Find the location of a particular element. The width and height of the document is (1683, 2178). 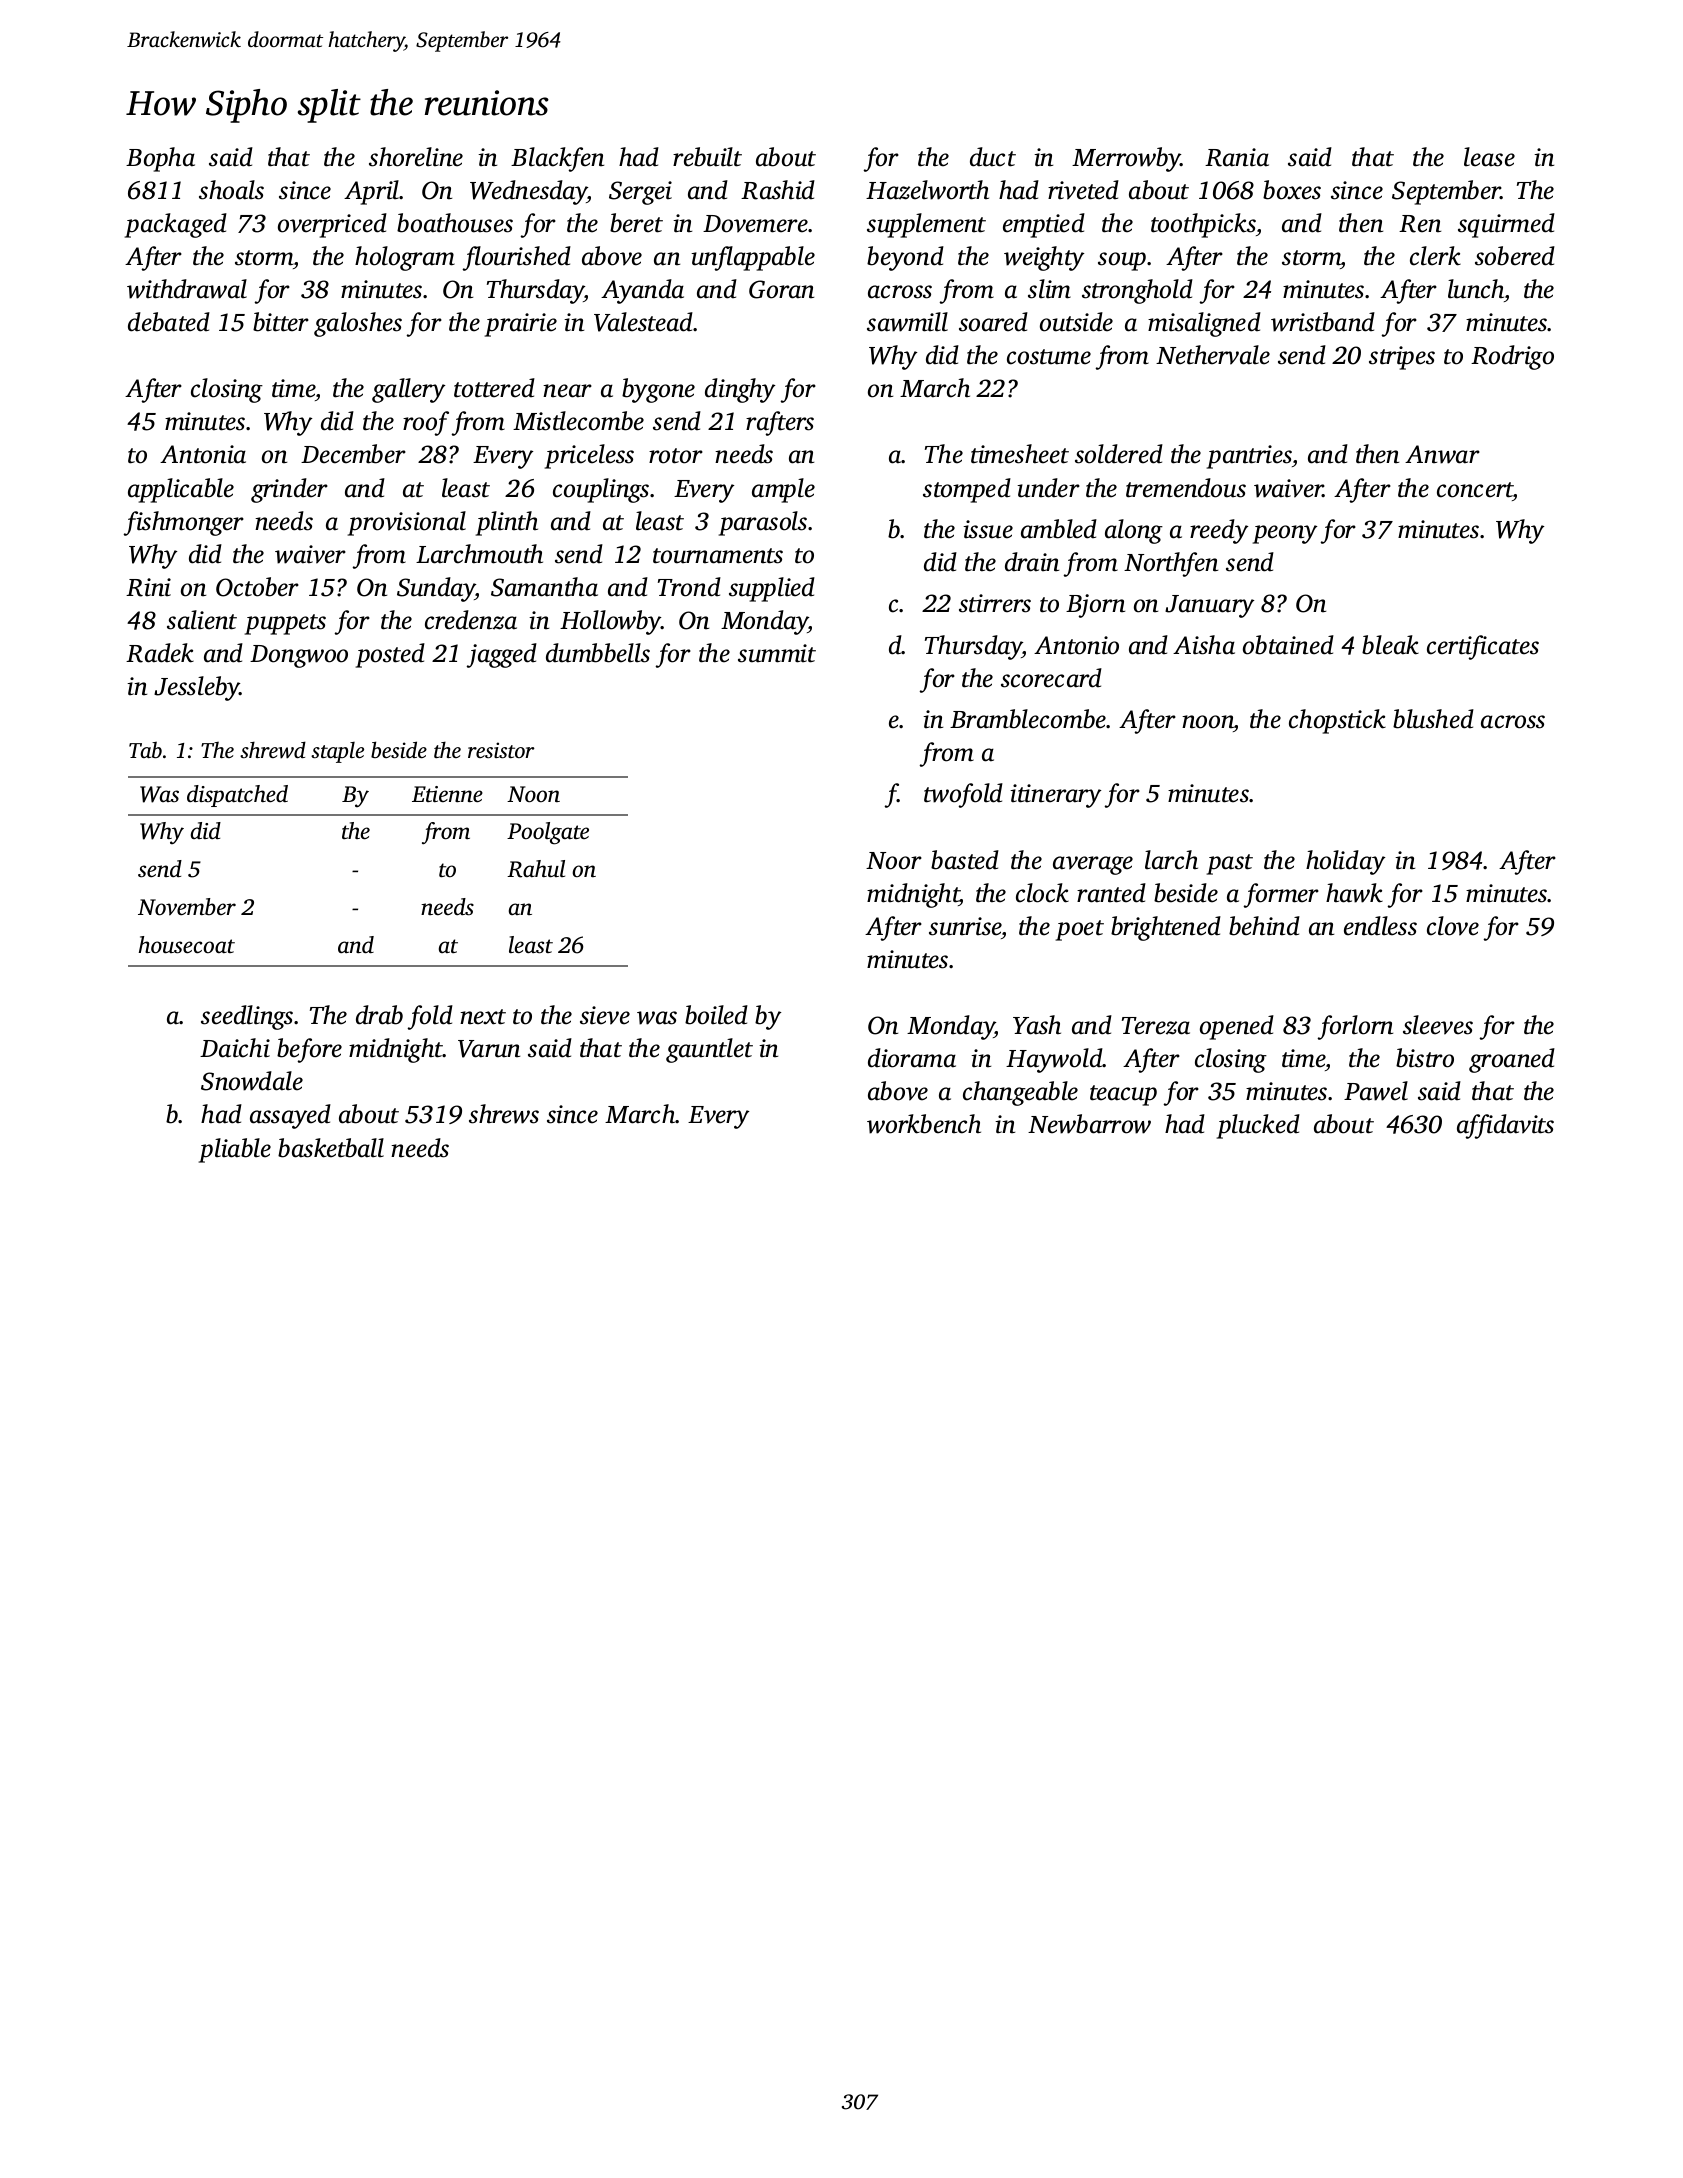

certificates is located at coordinates (1483, 647).
